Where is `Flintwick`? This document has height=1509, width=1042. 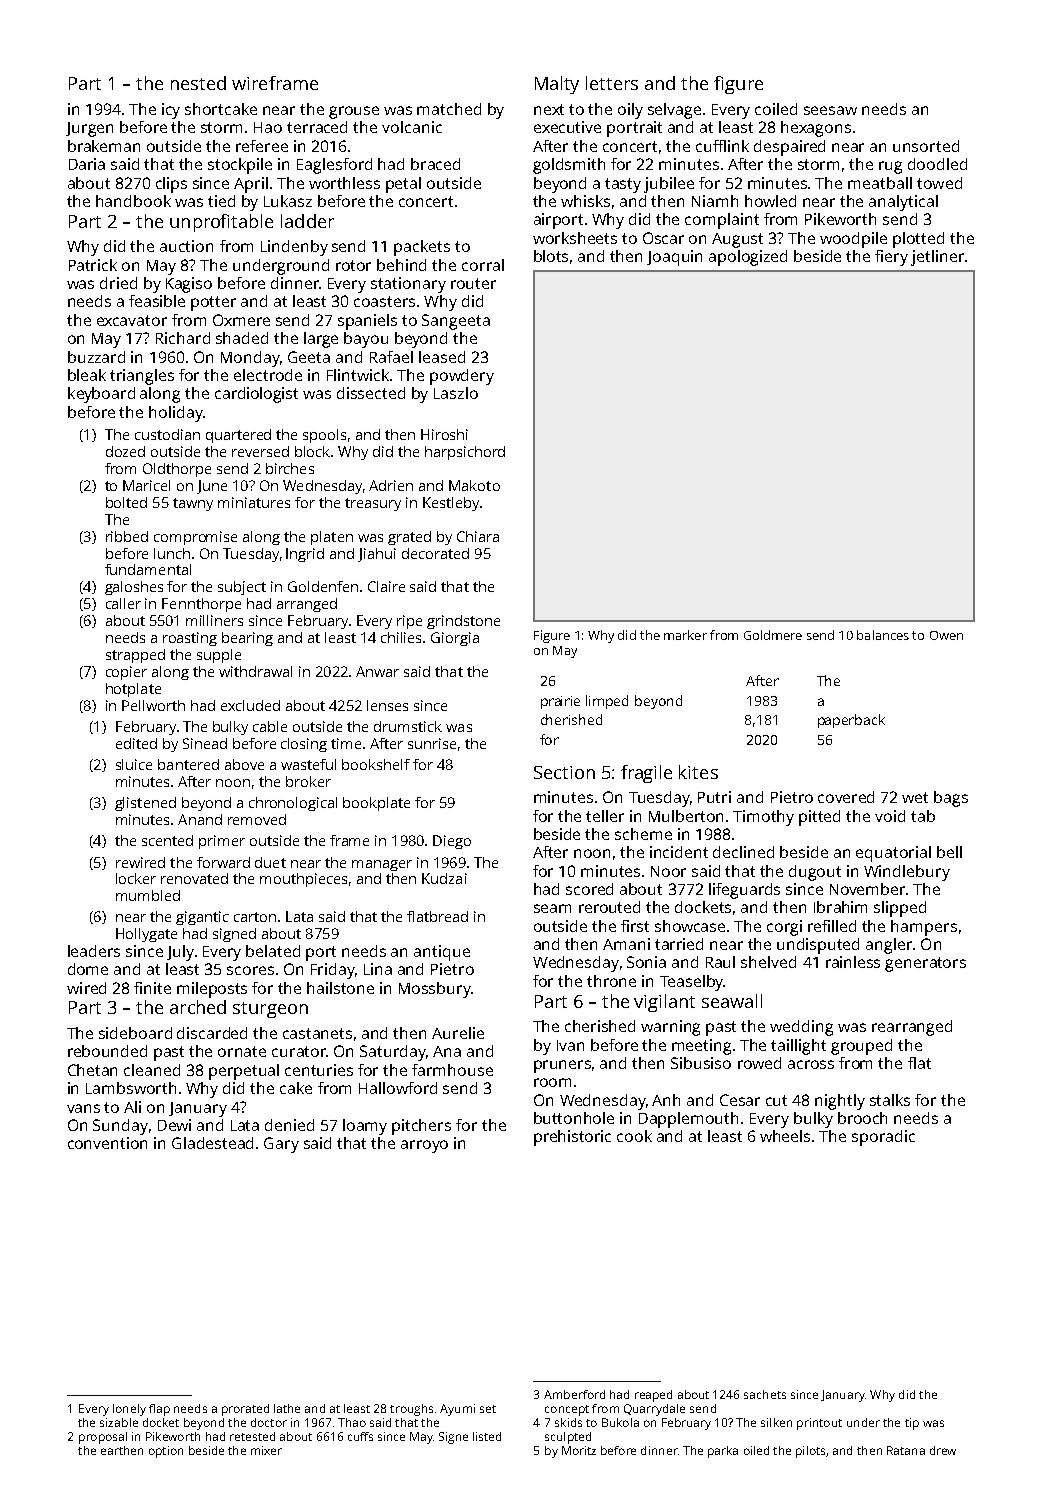
Flintwick is located at coordinates (358, 375).
